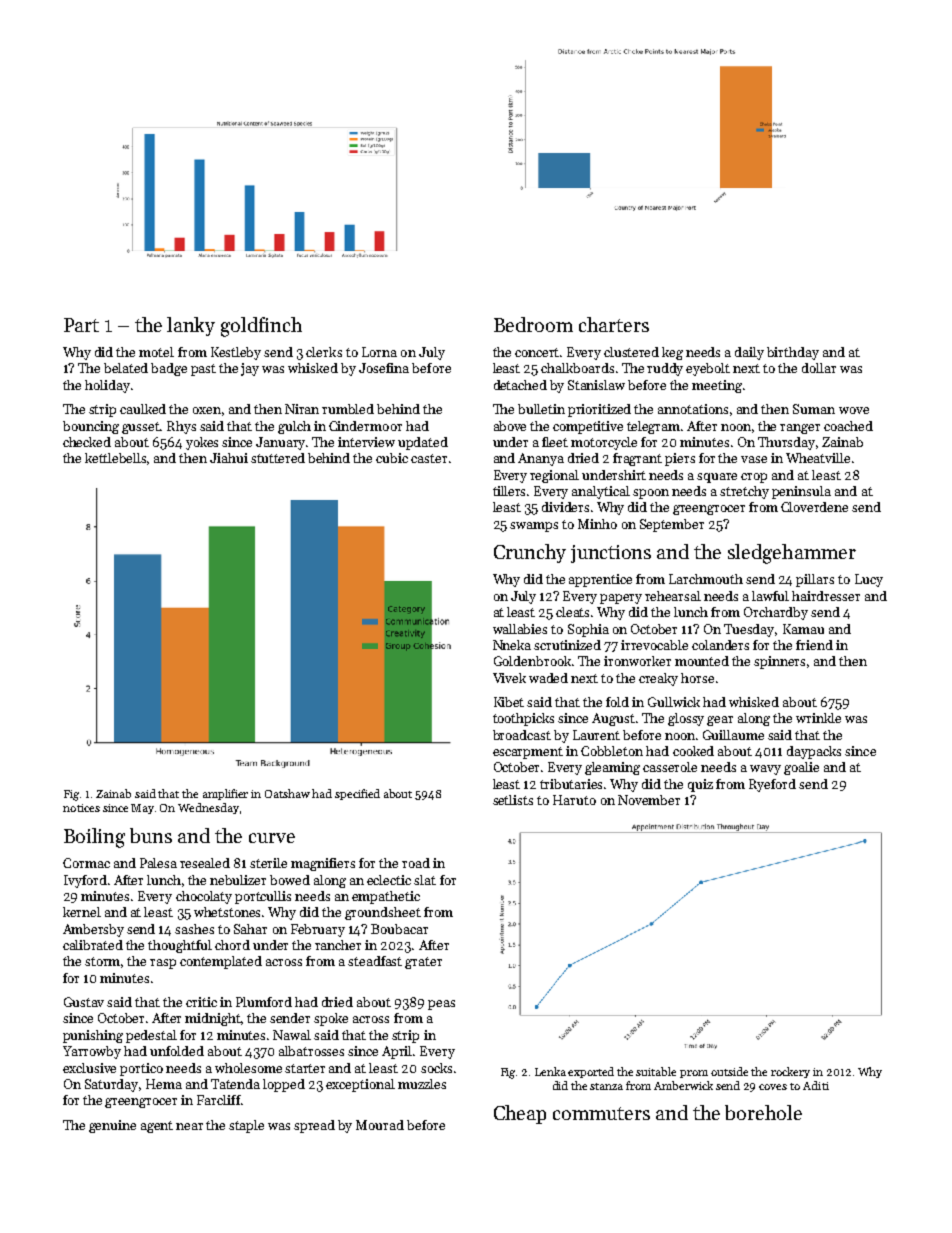 The width and height of the document is (952, 1233). What do you see at coordinates (379, 352) in the document?
I see `Lorna` at bounding box center [379, 352].
